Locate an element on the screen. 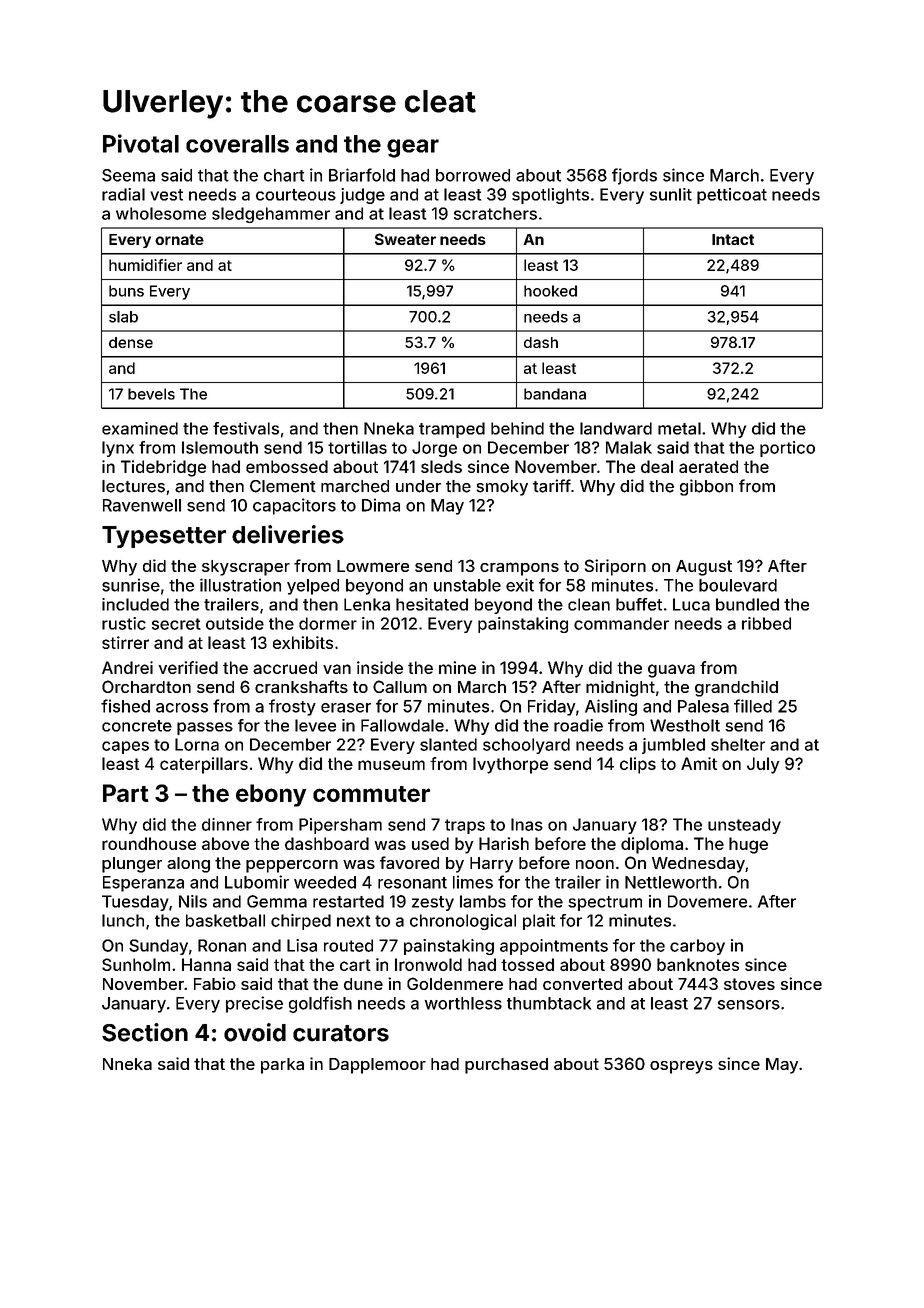 This screenshot has height=1308, width=924. Callum is located at coordinates (400, 686).
